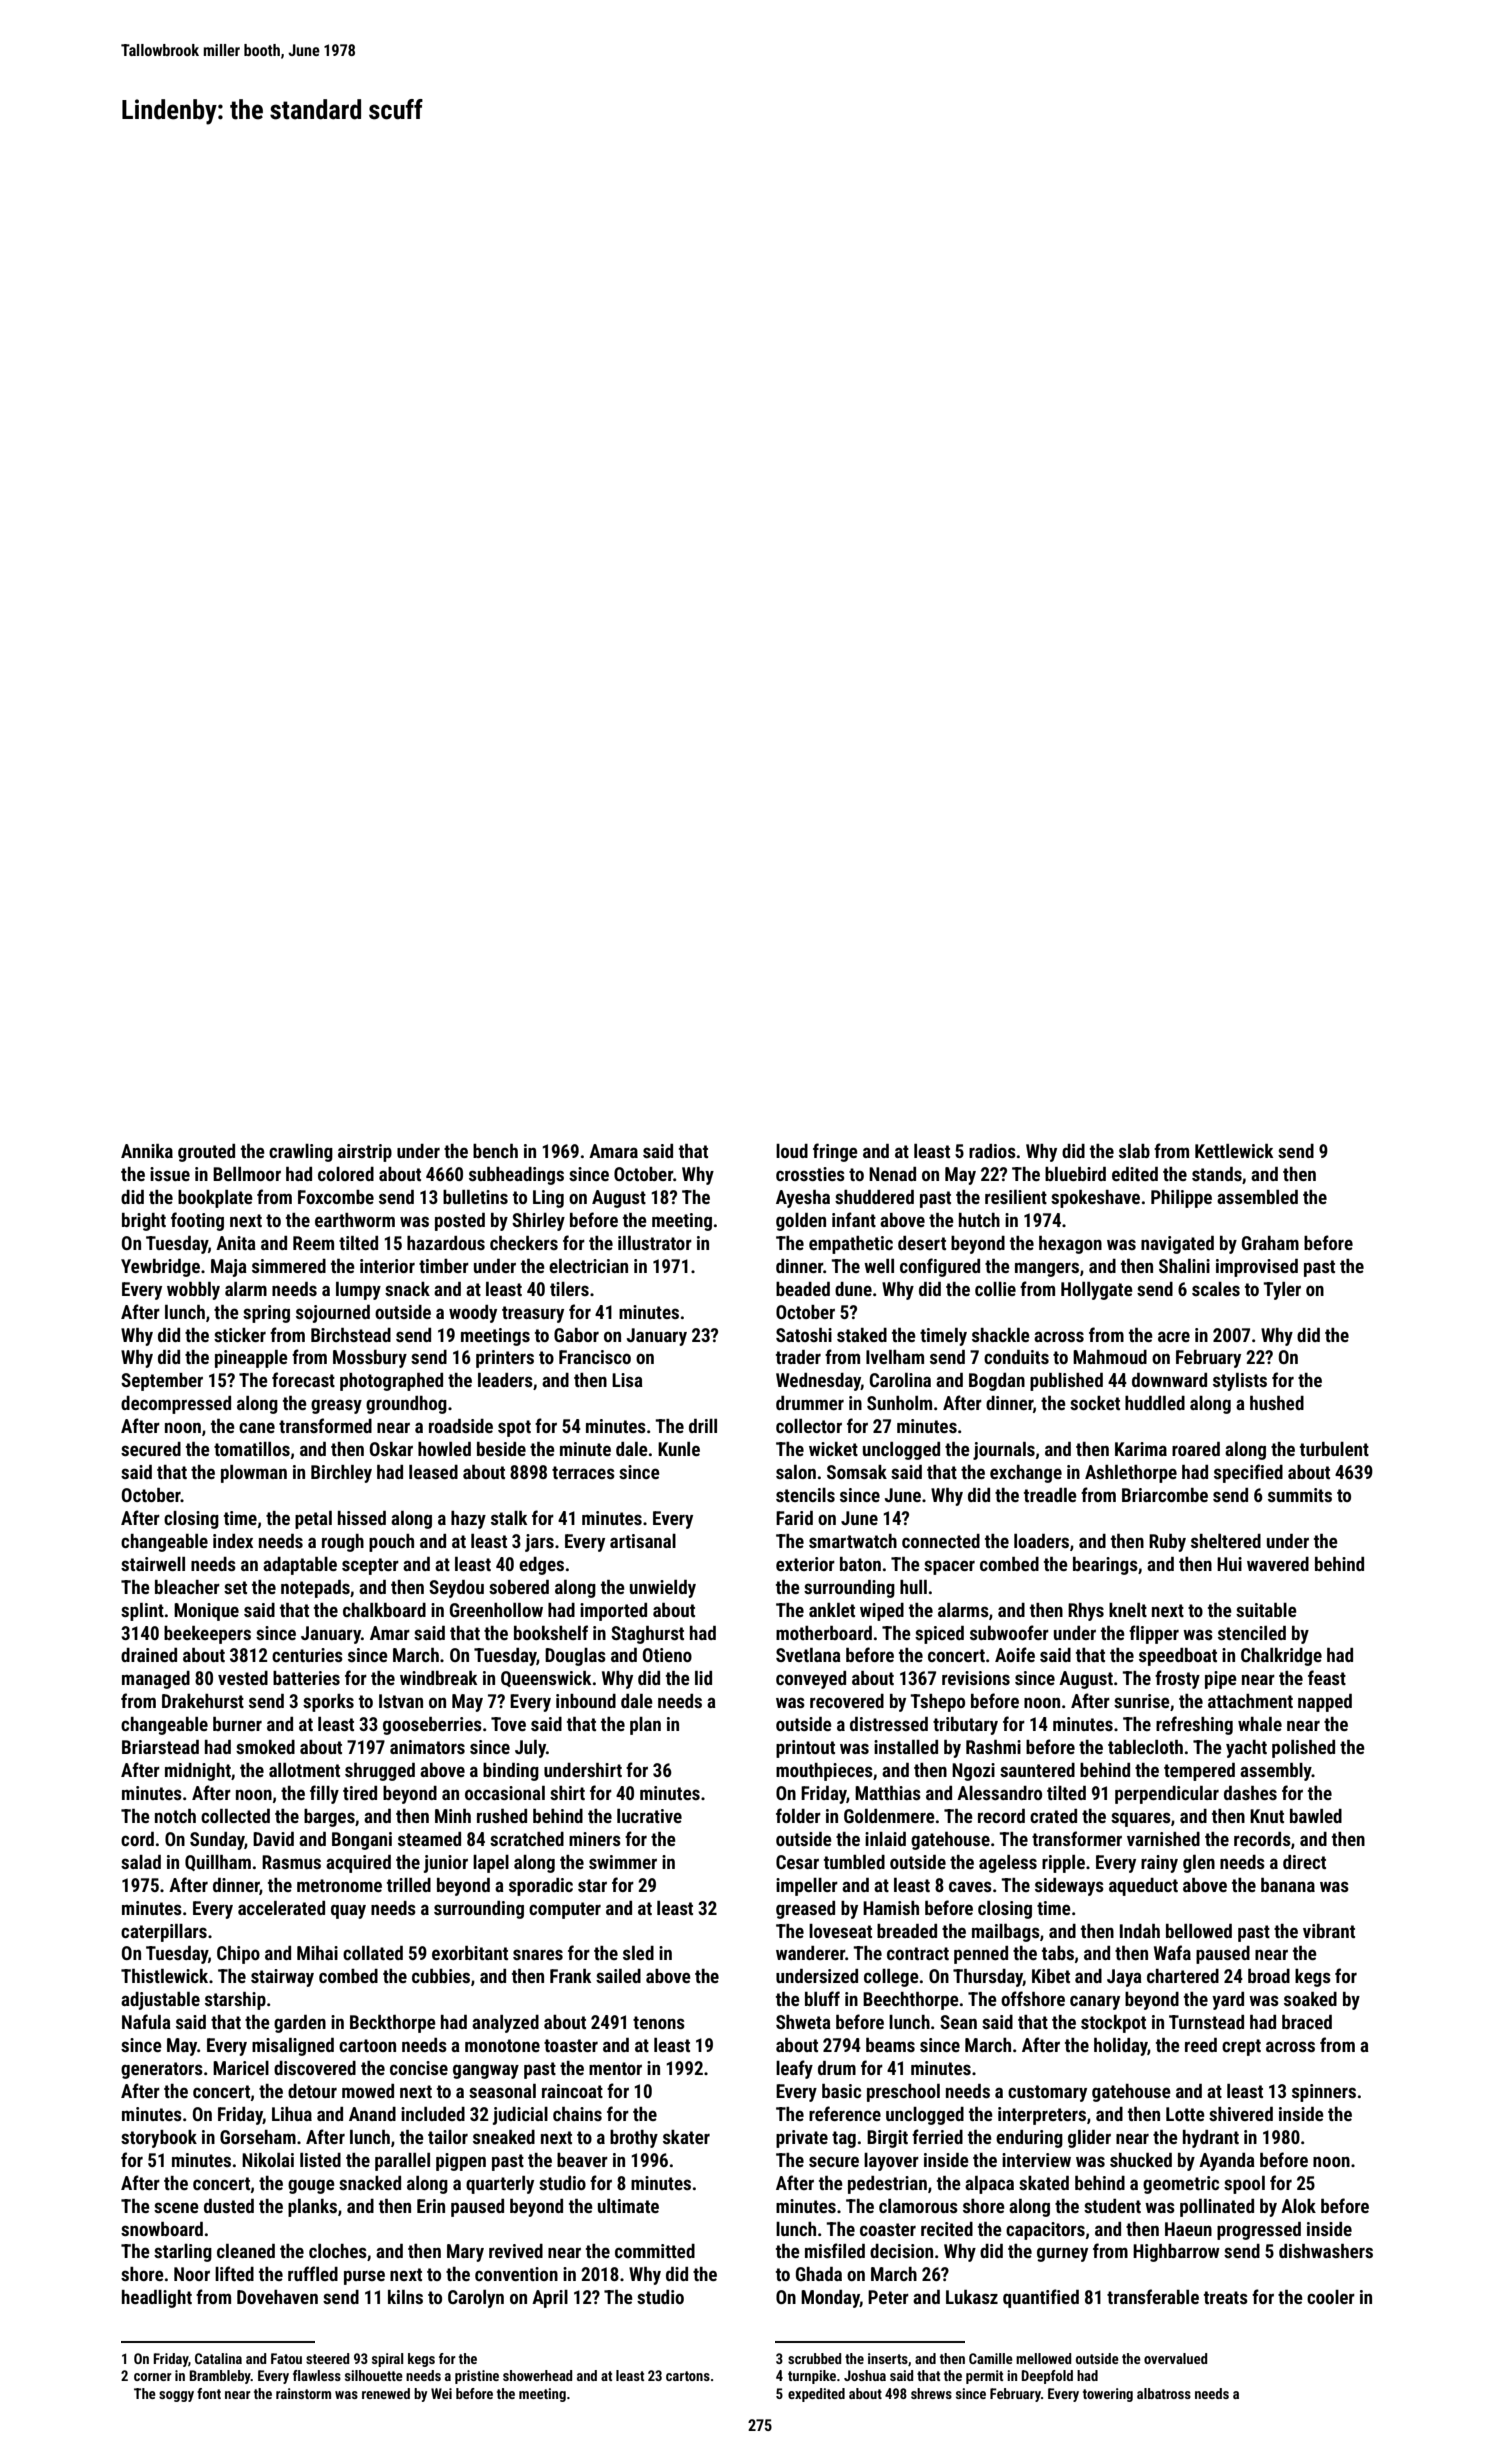 The width and height of the image is (1496, 2464). Describe the element at coordinates (798, 1815) in the image. I see `folder` at that location.
